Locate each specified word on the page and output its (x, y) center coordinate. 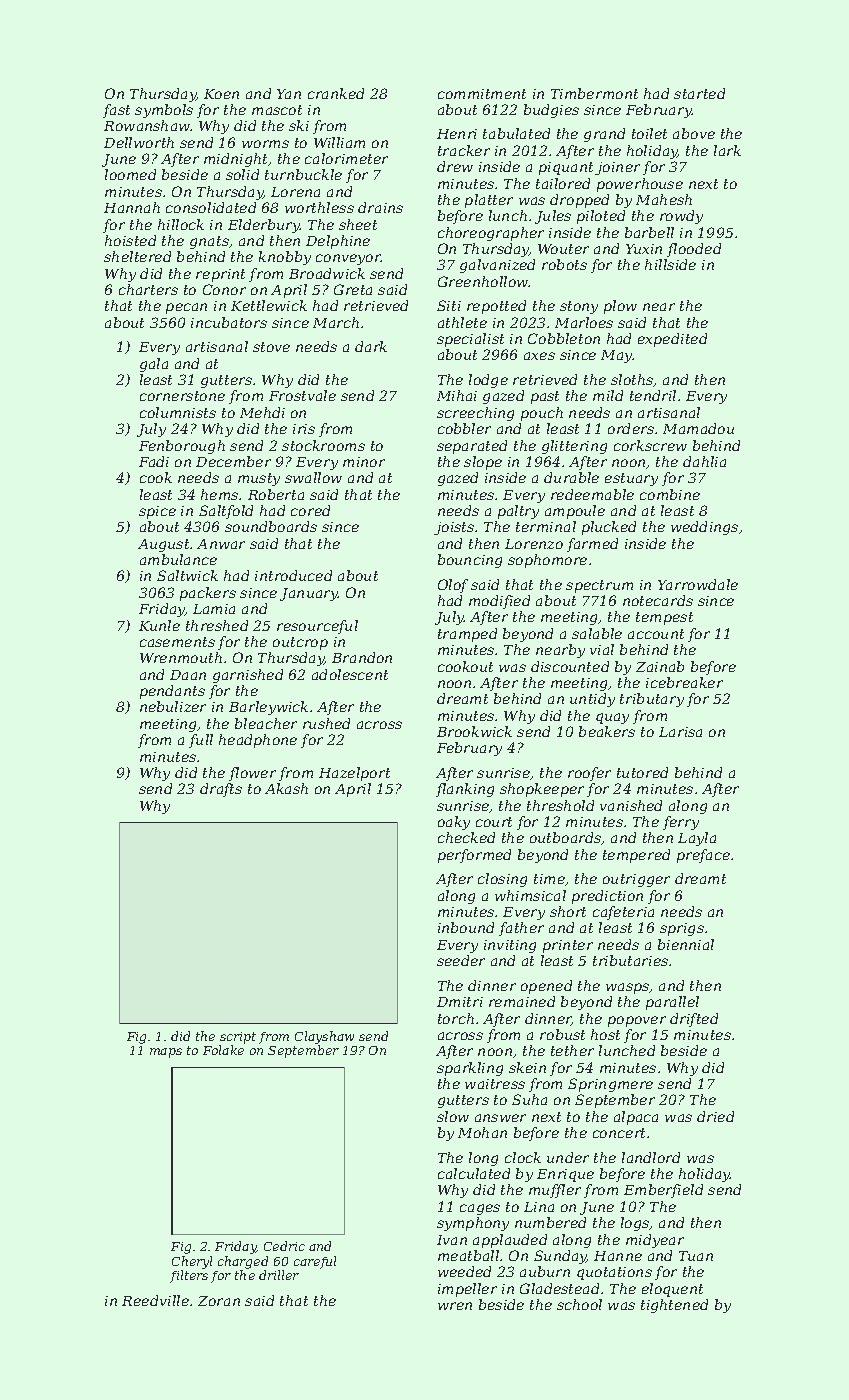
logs (635, 1224)
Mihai (457, 395)
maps (166, 1053)
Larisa (680, 732)
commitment (482, 94)
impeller (467, 1290)
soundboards (271, 526)
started (699, 93)
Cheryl (192, 1262)
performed (474, 856)
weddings (704, 528)
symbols (164, 111)
